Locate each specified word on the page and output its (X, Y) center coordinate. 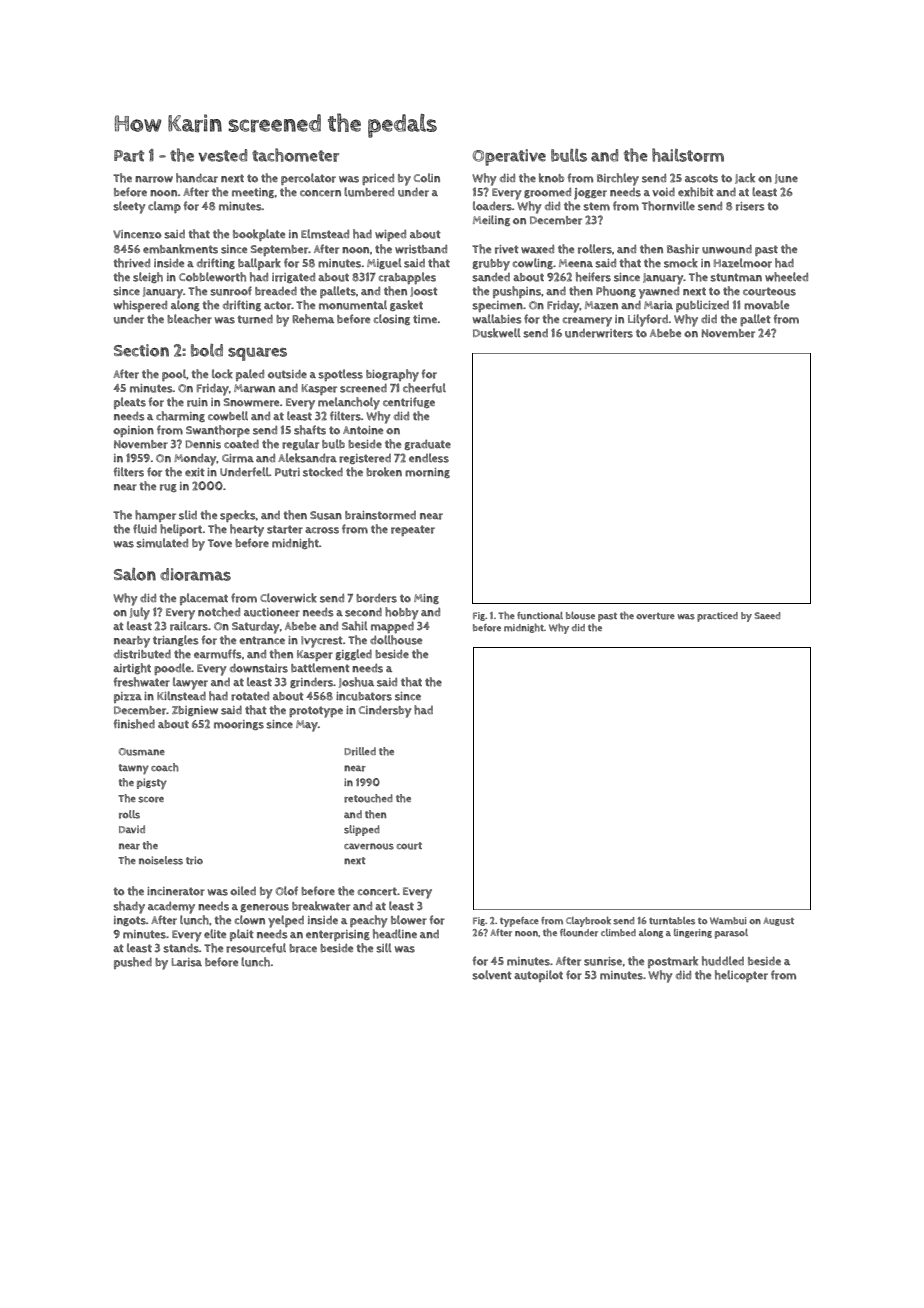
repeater (413, 530)
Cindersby (385, 711)
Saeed (767, 615)
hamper (155, 516)
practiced (717, 617)
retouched (368, 798)
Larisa (187, 962)
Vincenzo (137, 234)
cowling (533, 263)
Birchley (618, 179)
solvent (492, 975)
